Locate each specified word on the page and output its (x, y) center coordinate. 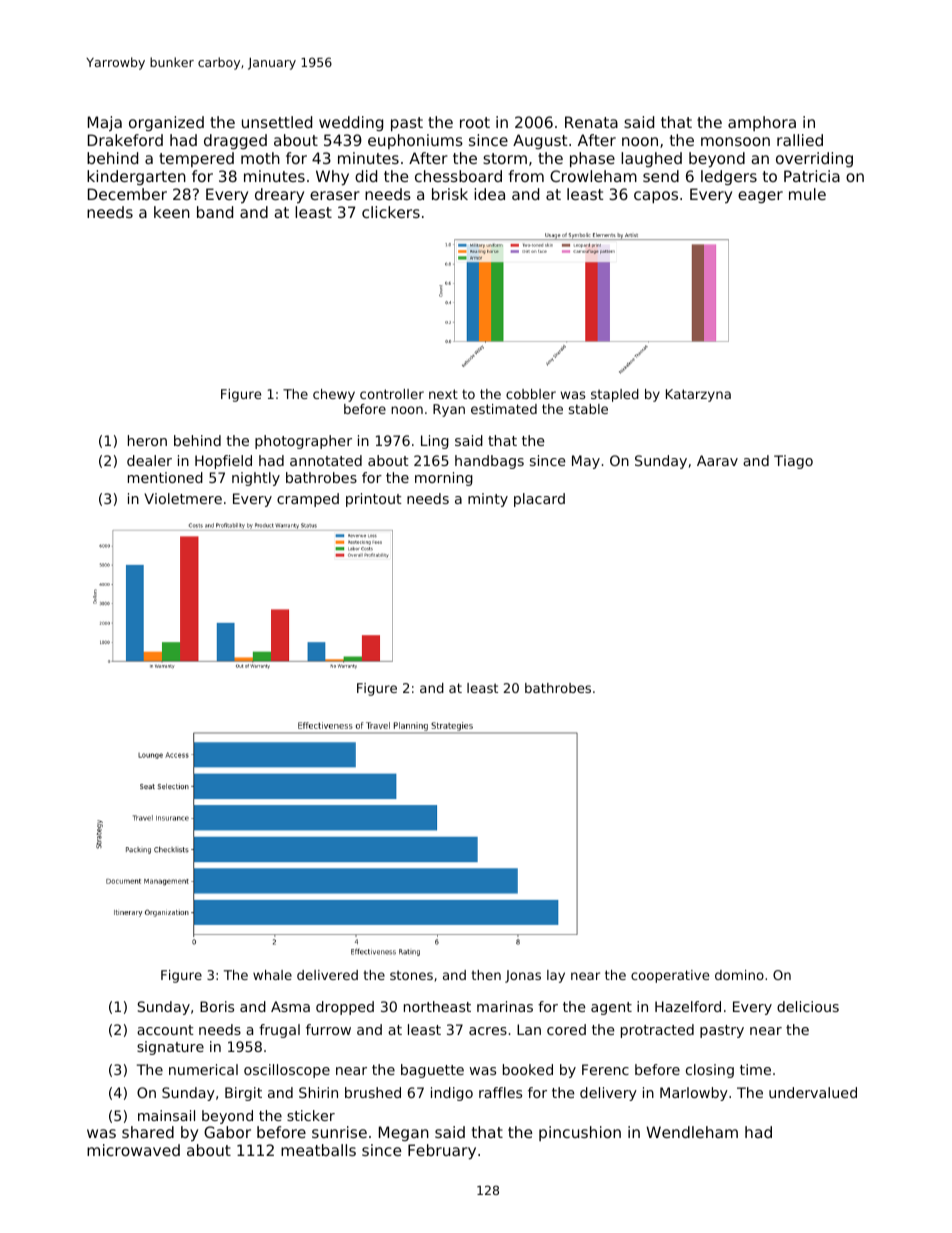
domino (739, 975)
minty (488, 500)
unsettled (277, 122)
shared (148, 1132)
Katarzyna (698, 395)
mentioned (165, 477)
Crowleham (593, 176)
